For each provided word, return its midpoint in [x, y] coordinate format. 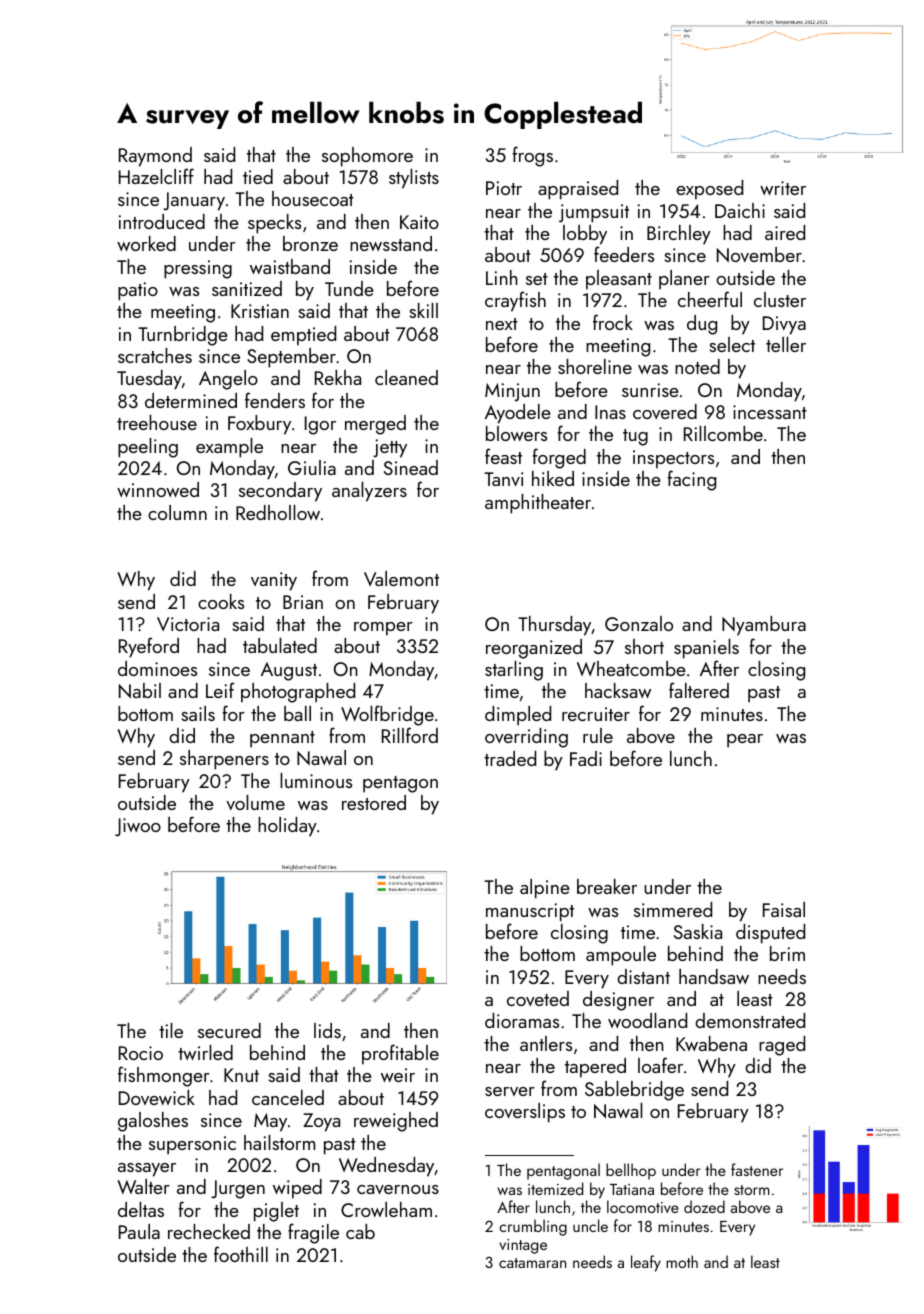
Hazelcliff [156, 176]
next [502, 324]
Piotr [504, 188]
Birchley [679, 235]
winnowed [158, 489]
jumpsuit [594, 213]
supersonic [192, 1145]
